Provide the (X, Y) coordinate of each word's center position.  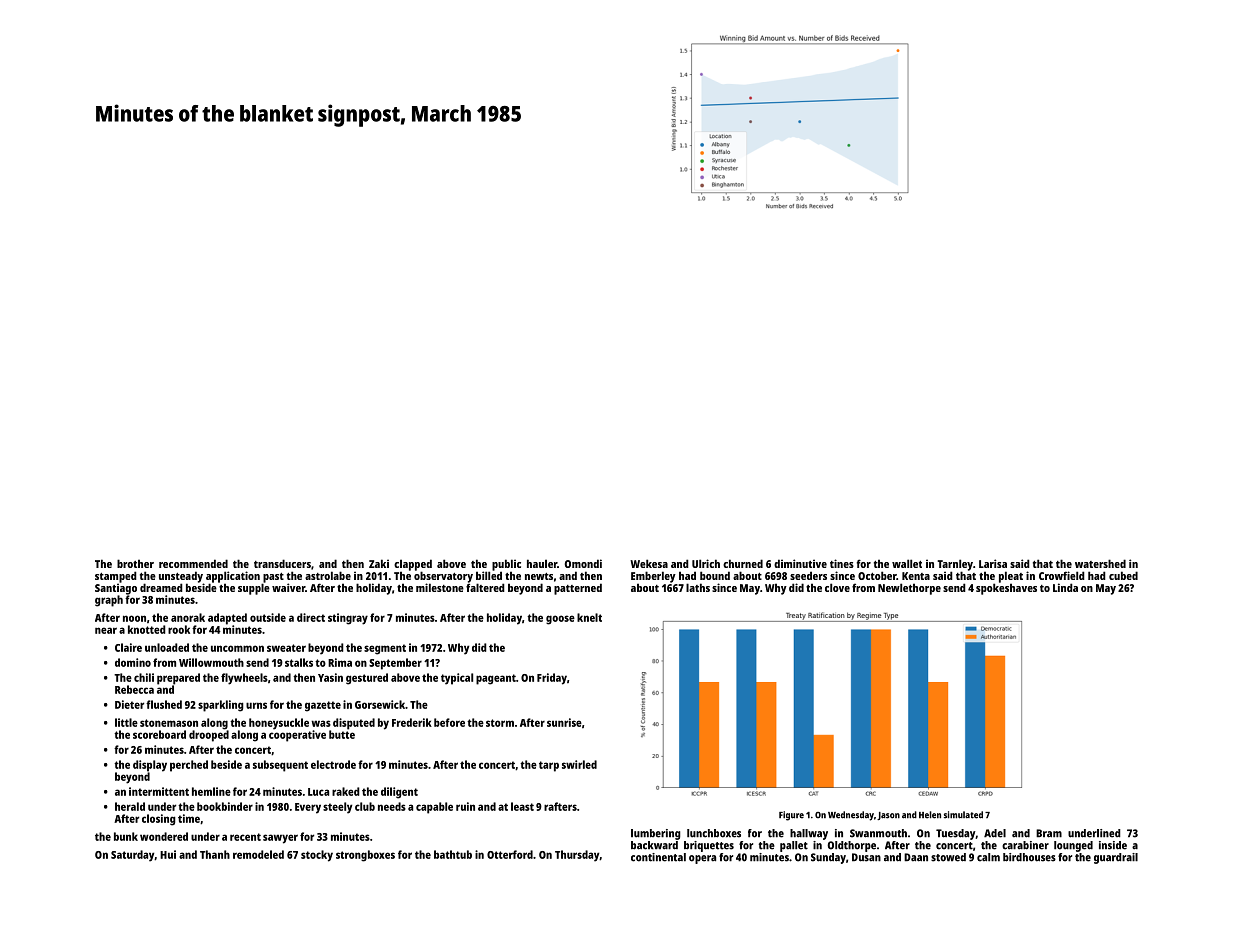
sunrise (564, 722)
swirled (579, 764)
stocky (317, 856)
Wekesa (649, 563)
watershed (1100, 563)
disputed (354, 724)
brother (135, 563)
